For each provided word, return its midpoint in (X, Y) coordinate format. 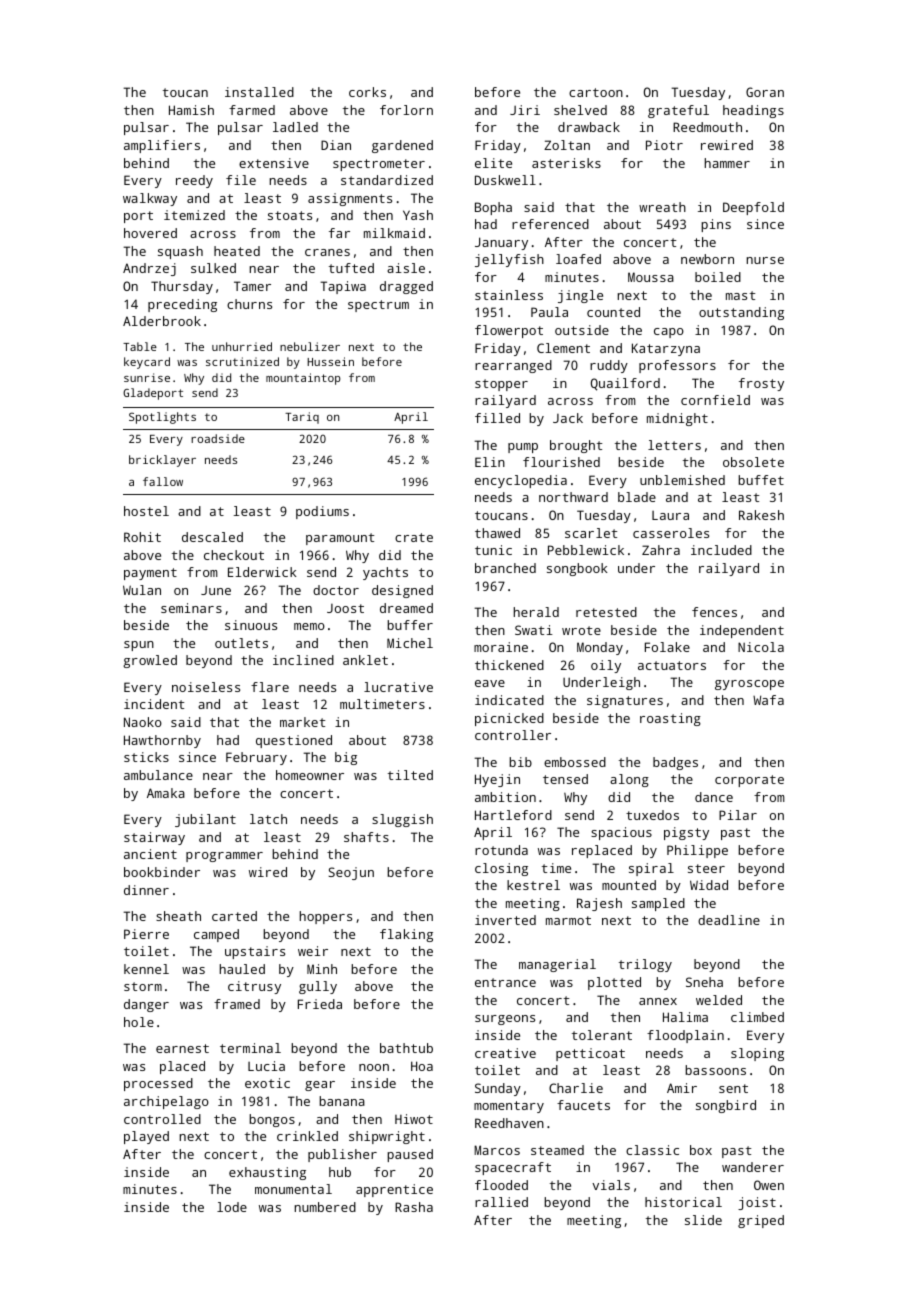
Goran (765, 92)
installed (259, 92)
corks (367, 92)
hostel (146, 511)
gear (320, 1086)
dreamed (406, 608)
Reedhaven (509, 1123)
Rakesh (761, 515)
